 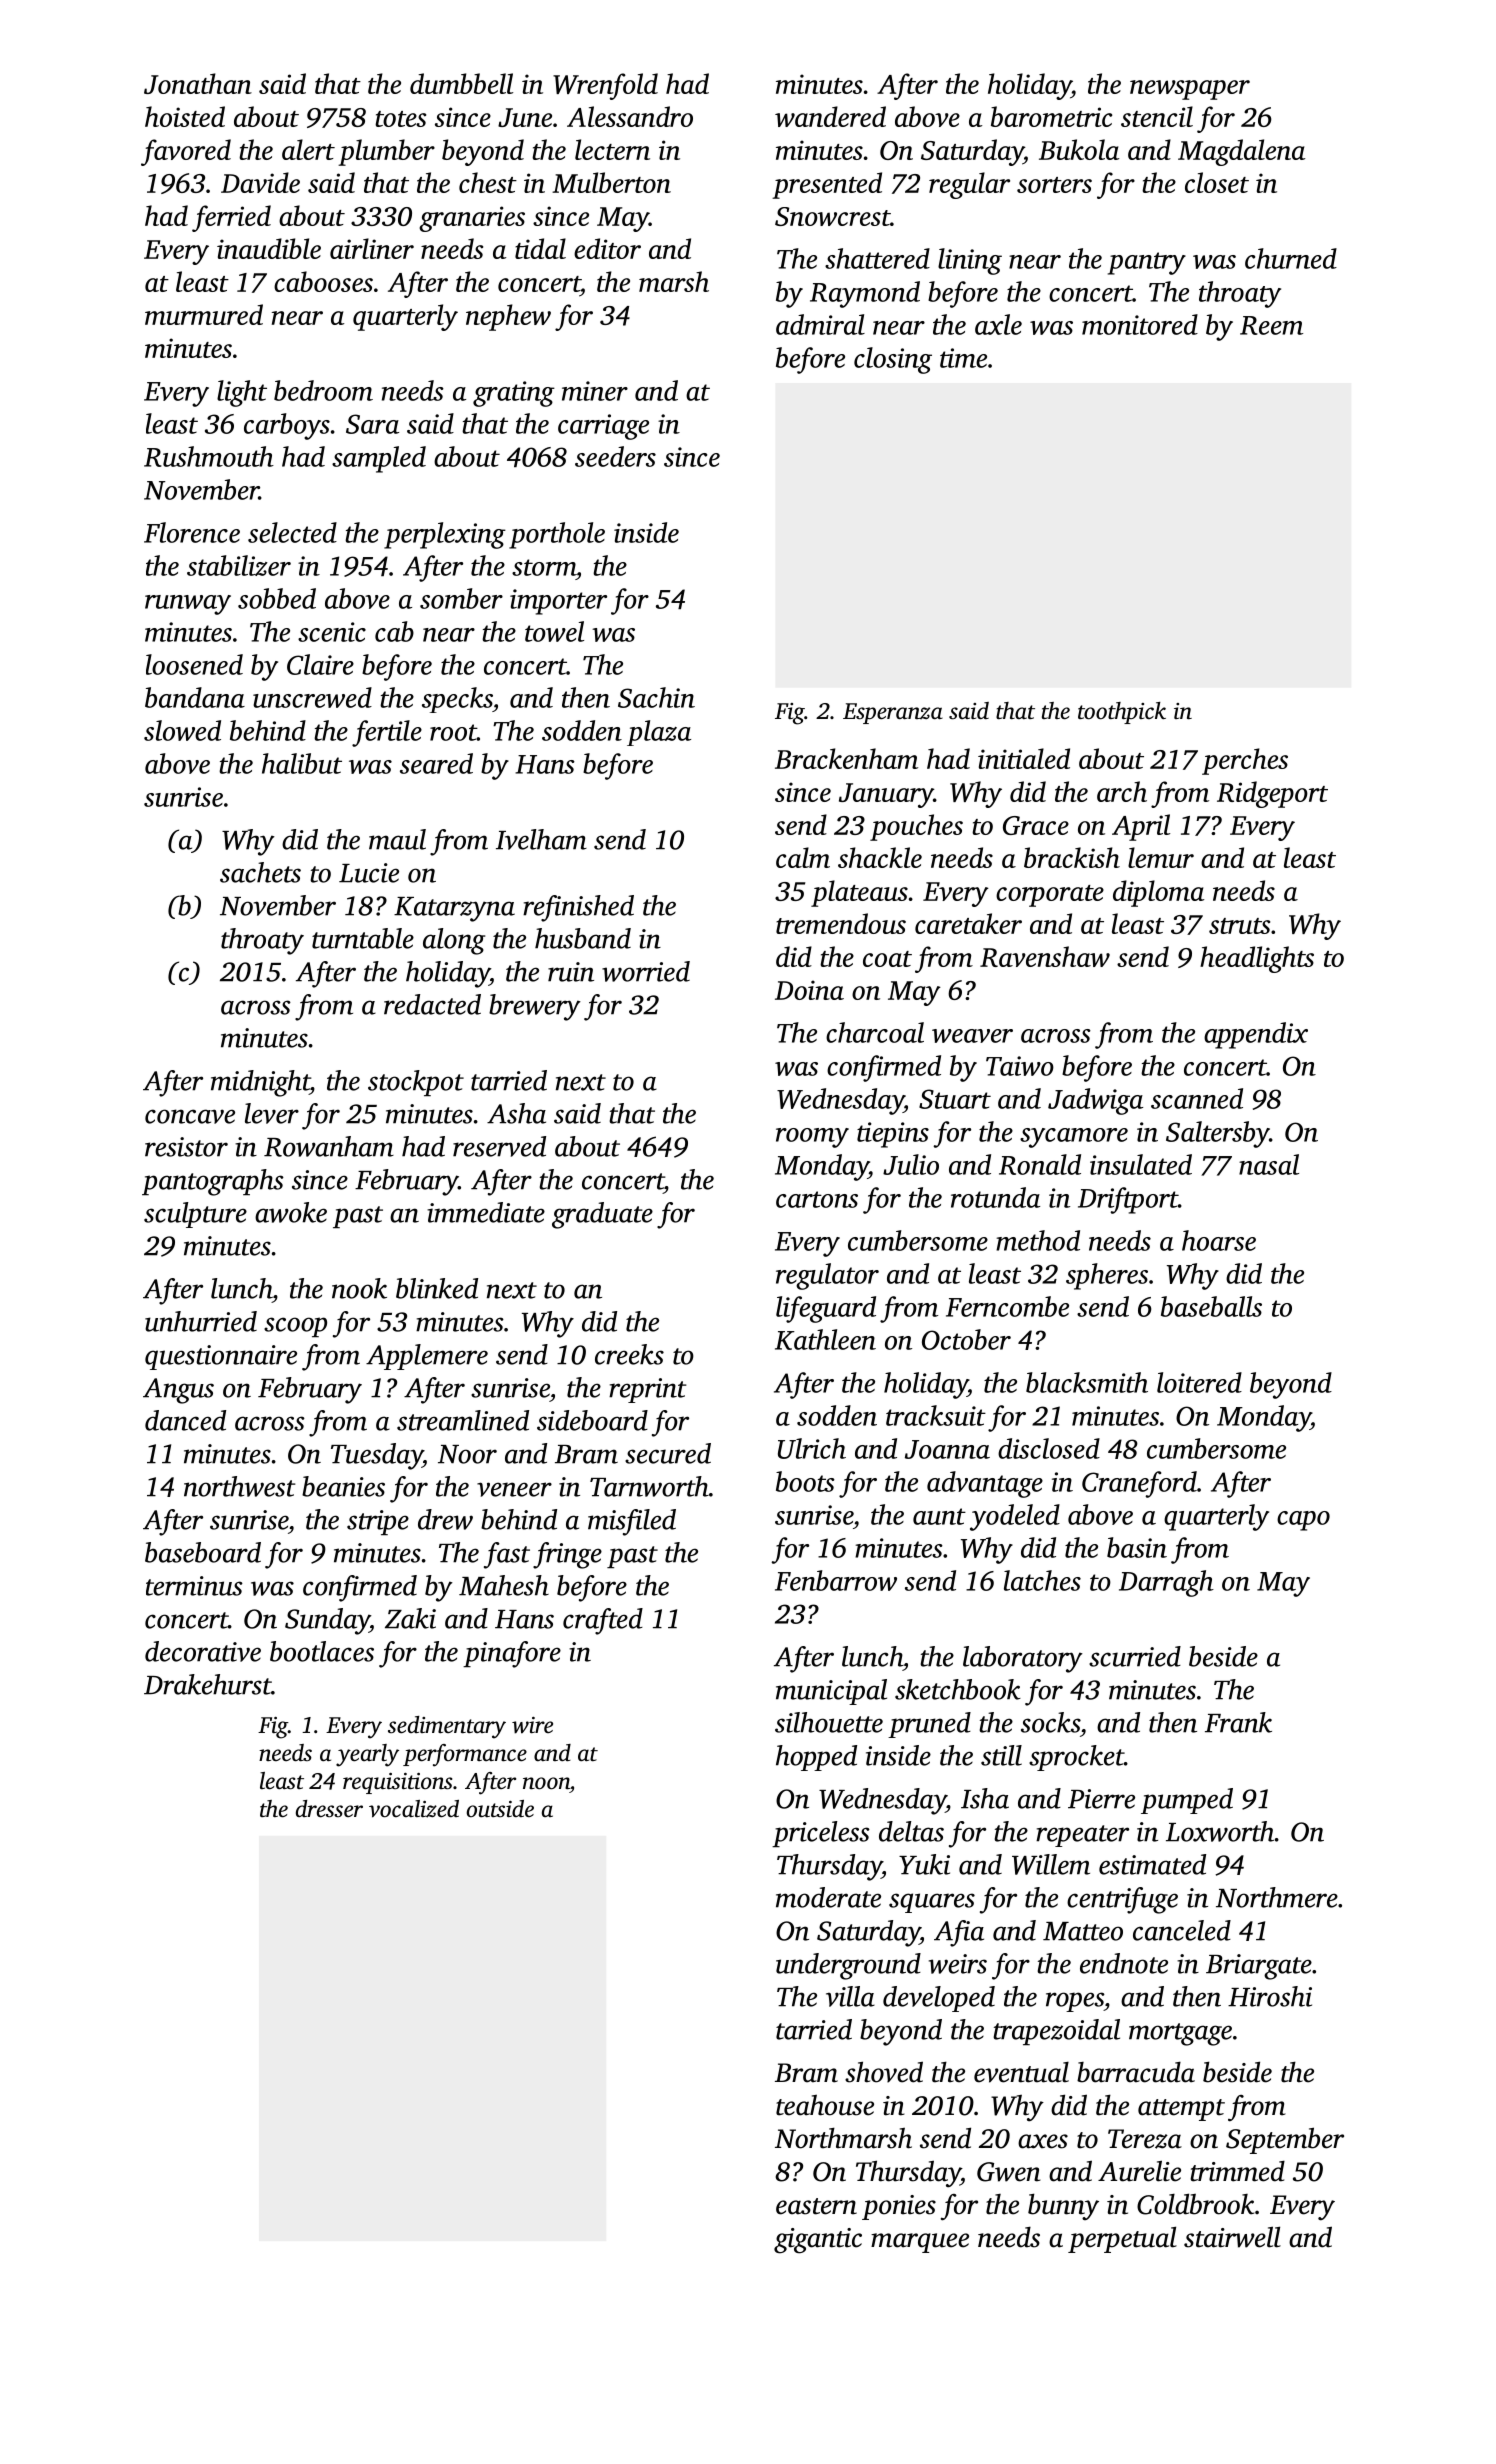 What do you see at coordinates (414, 1809) in the screenshot?
I see `vocalized` at bounding box center [414, 1809].
